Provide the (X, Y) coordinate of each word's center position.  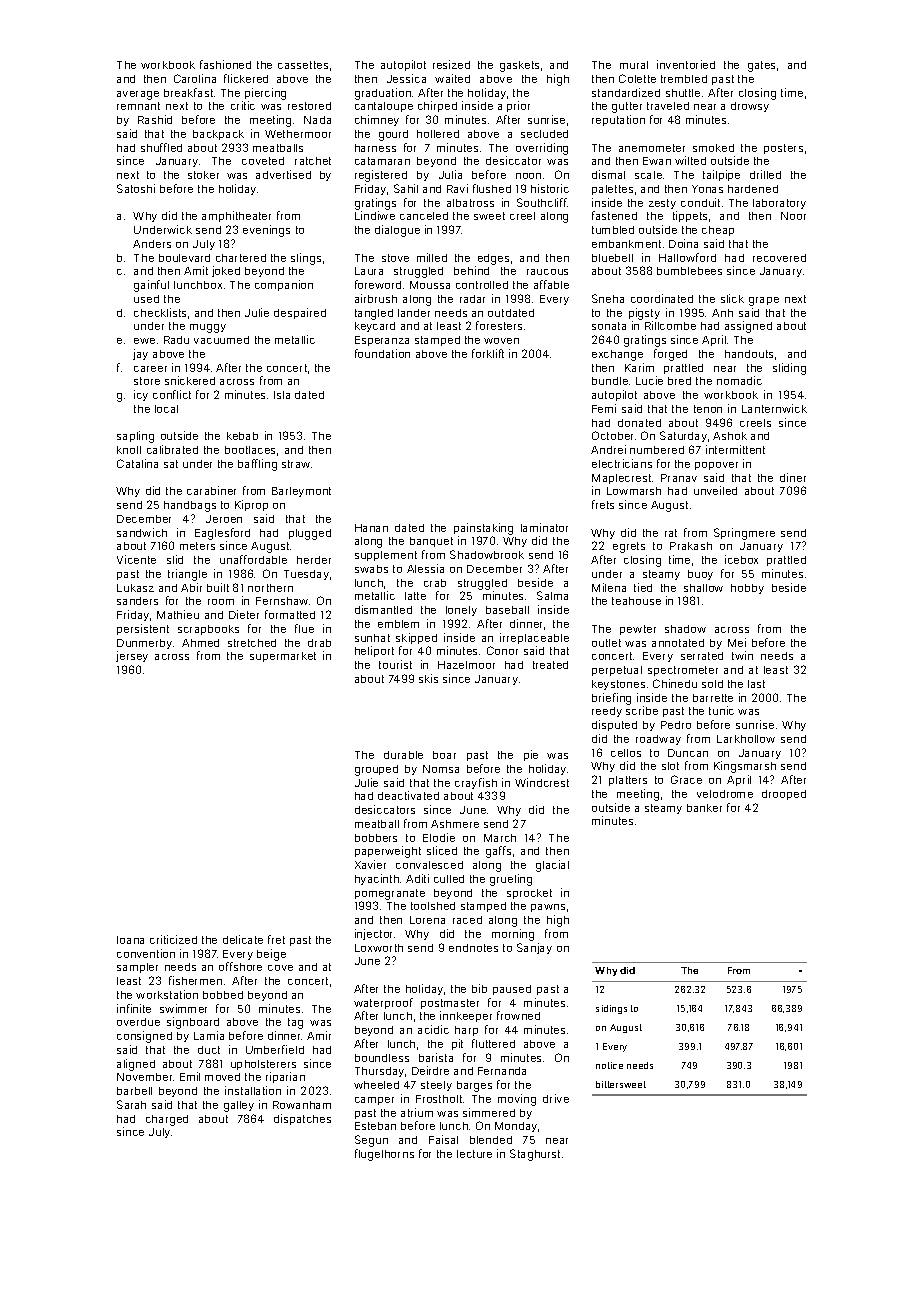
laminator (544, 527)
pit (457, 1044)
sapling (135, 437)
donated (639, 423)
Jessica (406, 78)
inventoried (686, 64)
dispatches (302, 1119)
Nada (317, 120)
